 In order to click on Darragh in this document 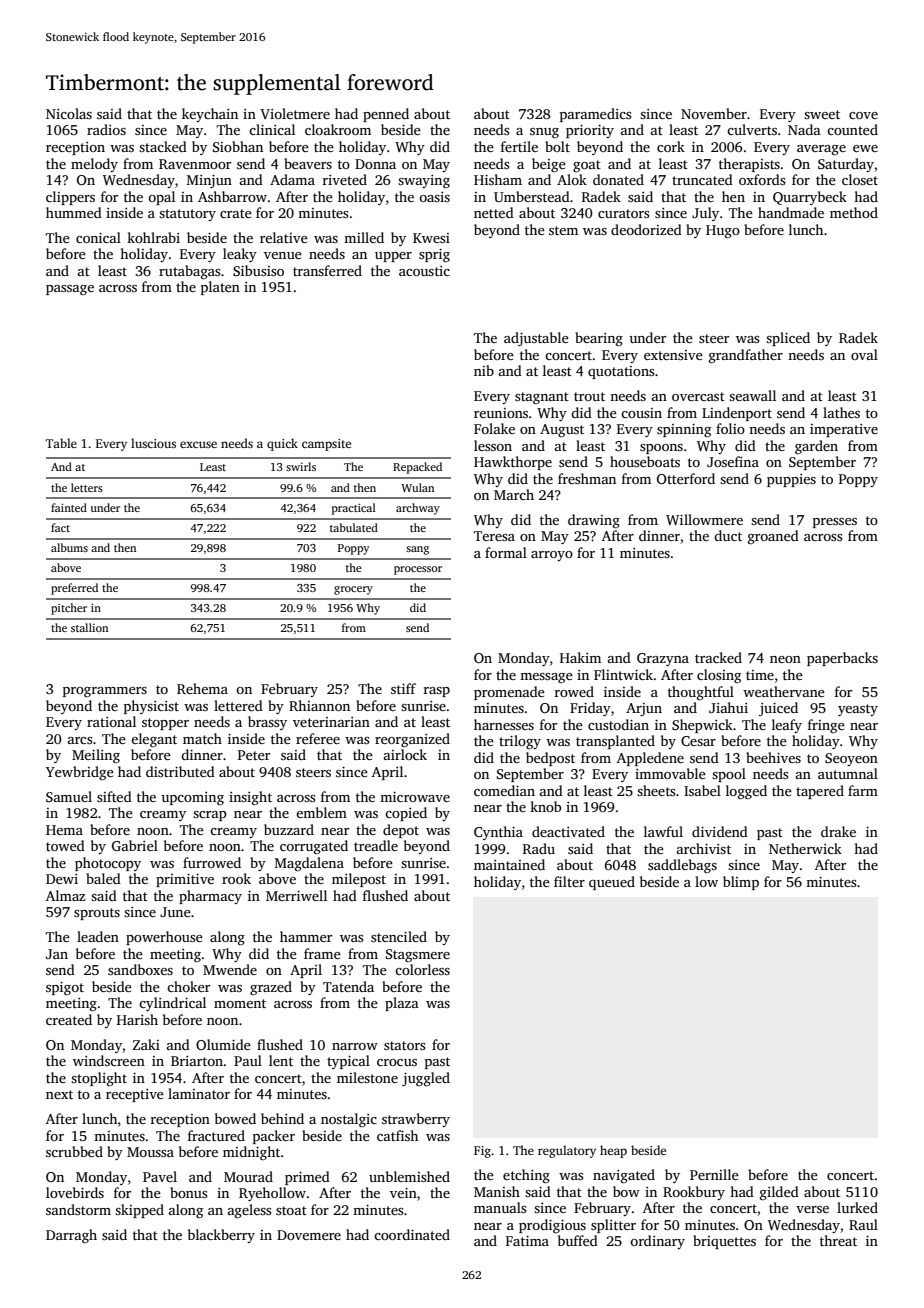, I will do `click(71, 1236)`.
